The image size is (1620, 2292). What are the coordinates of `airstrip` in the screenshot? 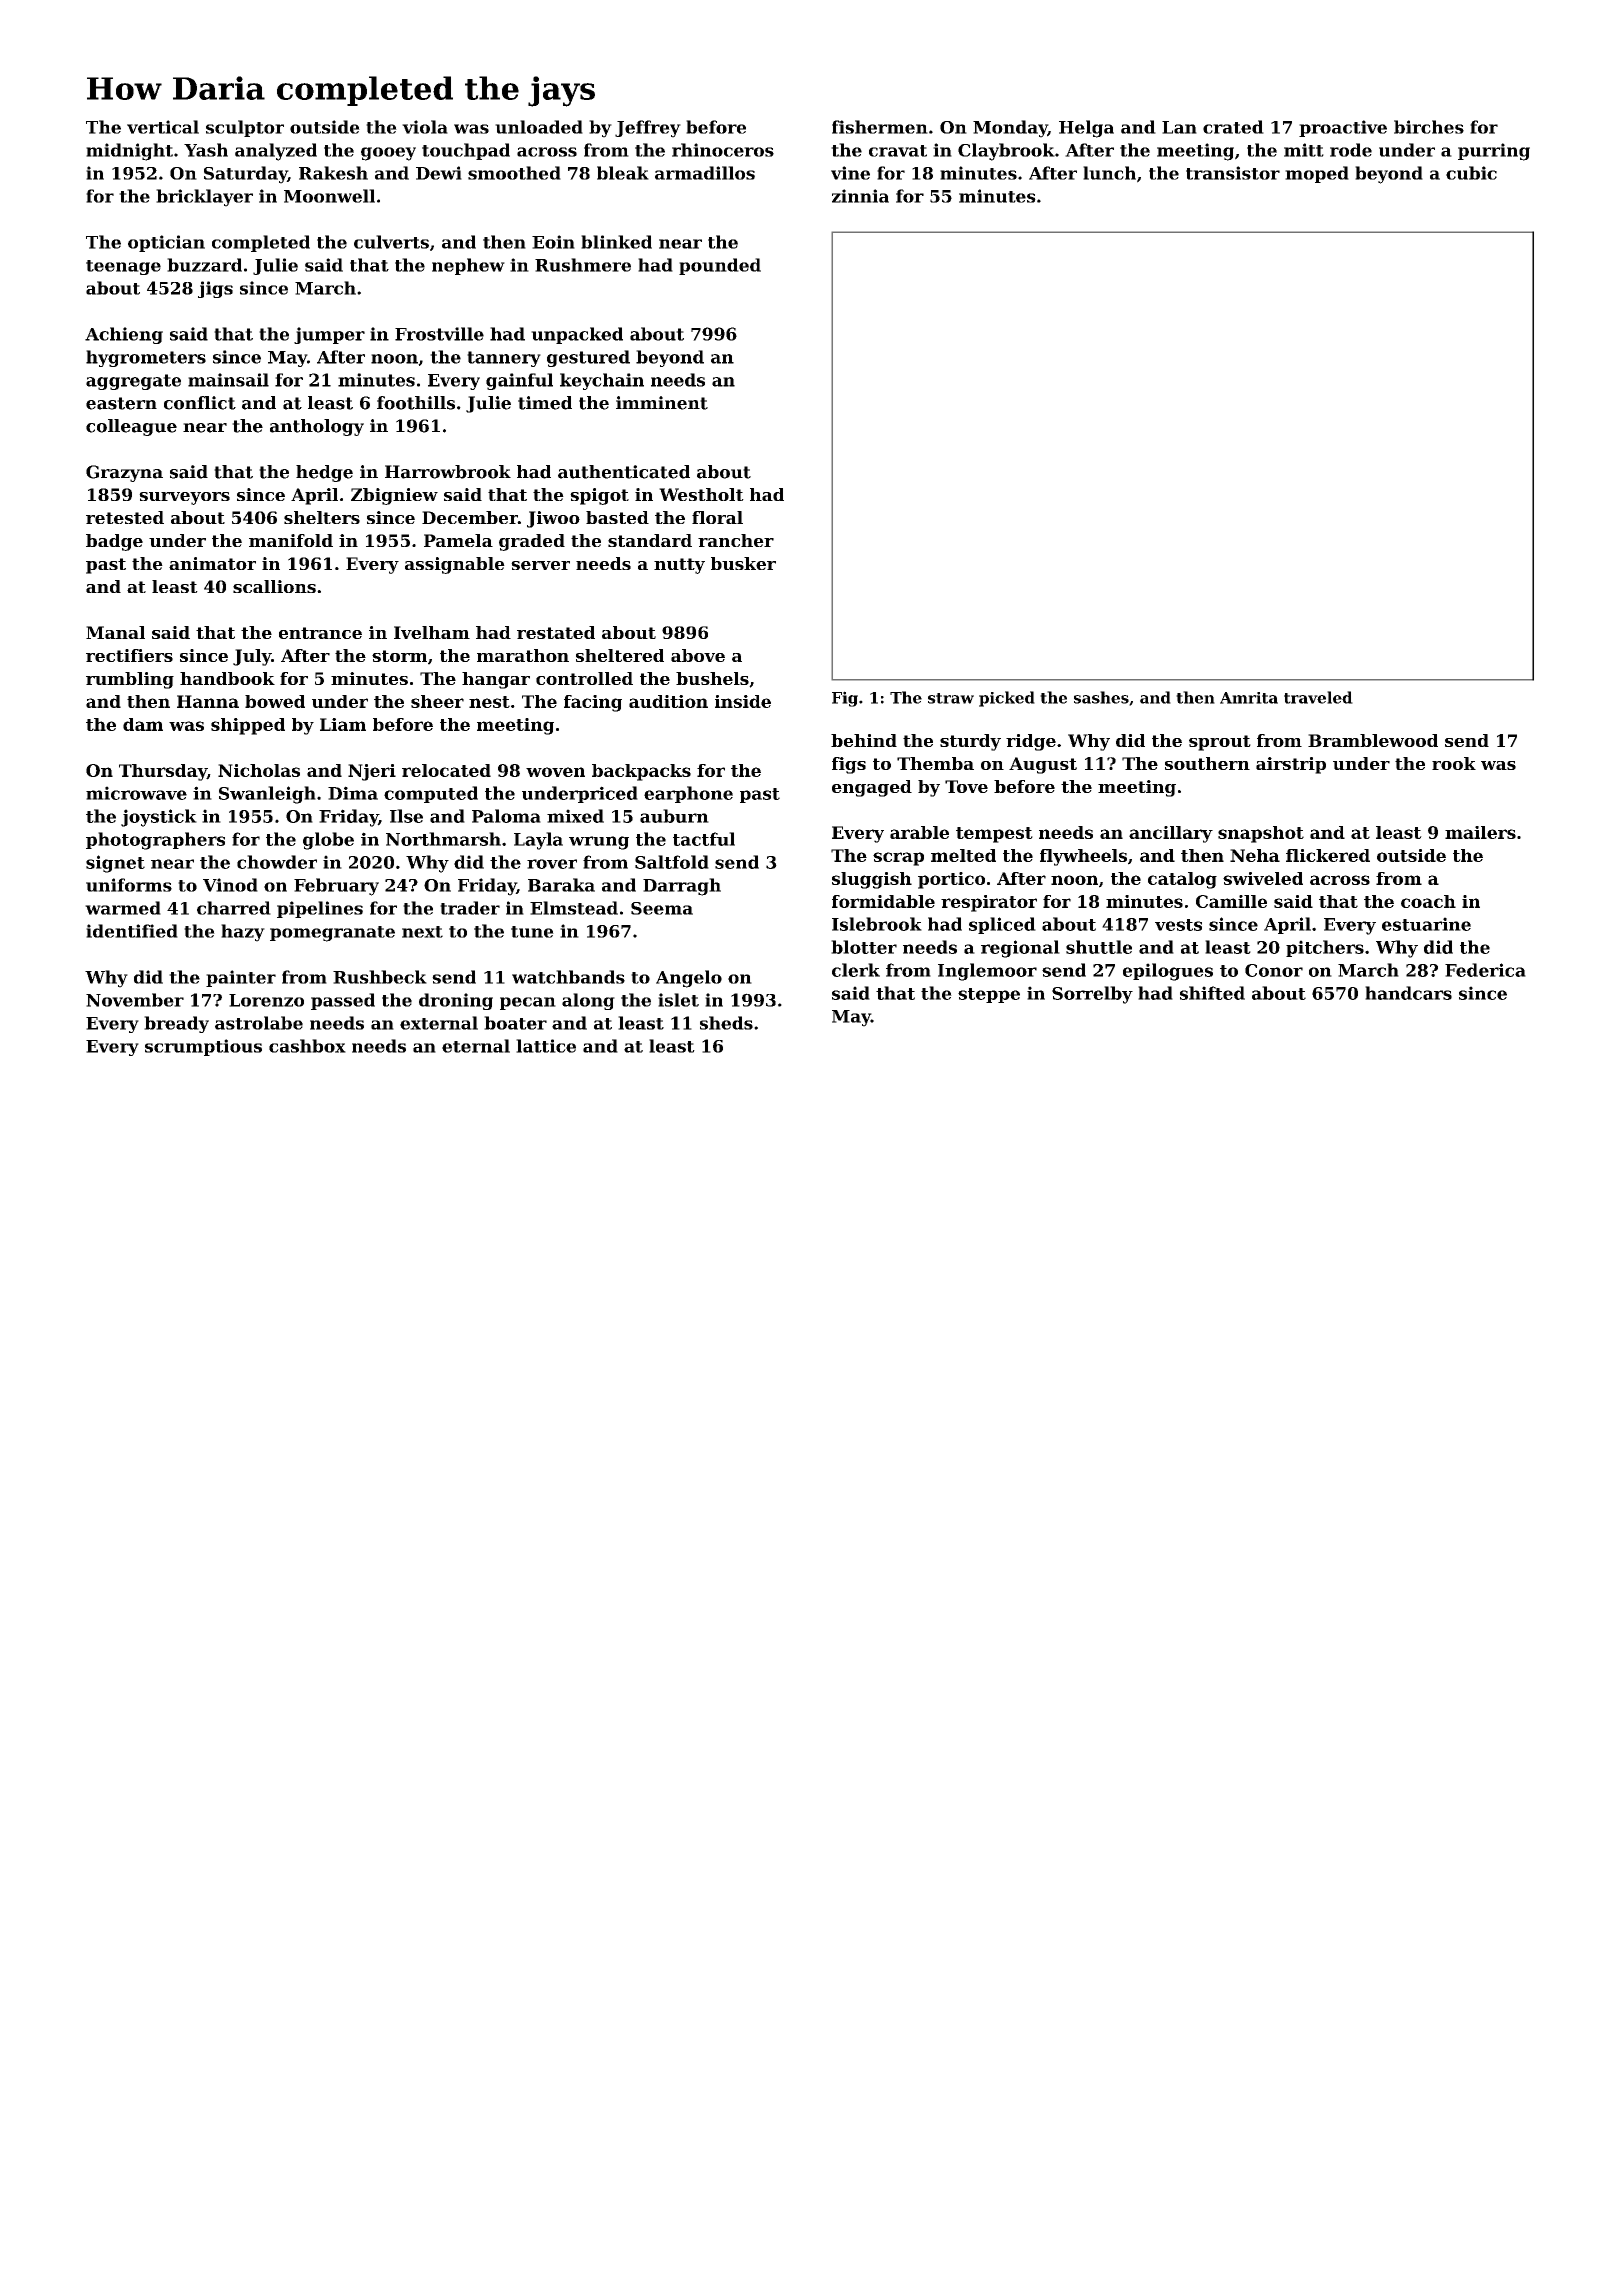 It's located at (1291, 765).
